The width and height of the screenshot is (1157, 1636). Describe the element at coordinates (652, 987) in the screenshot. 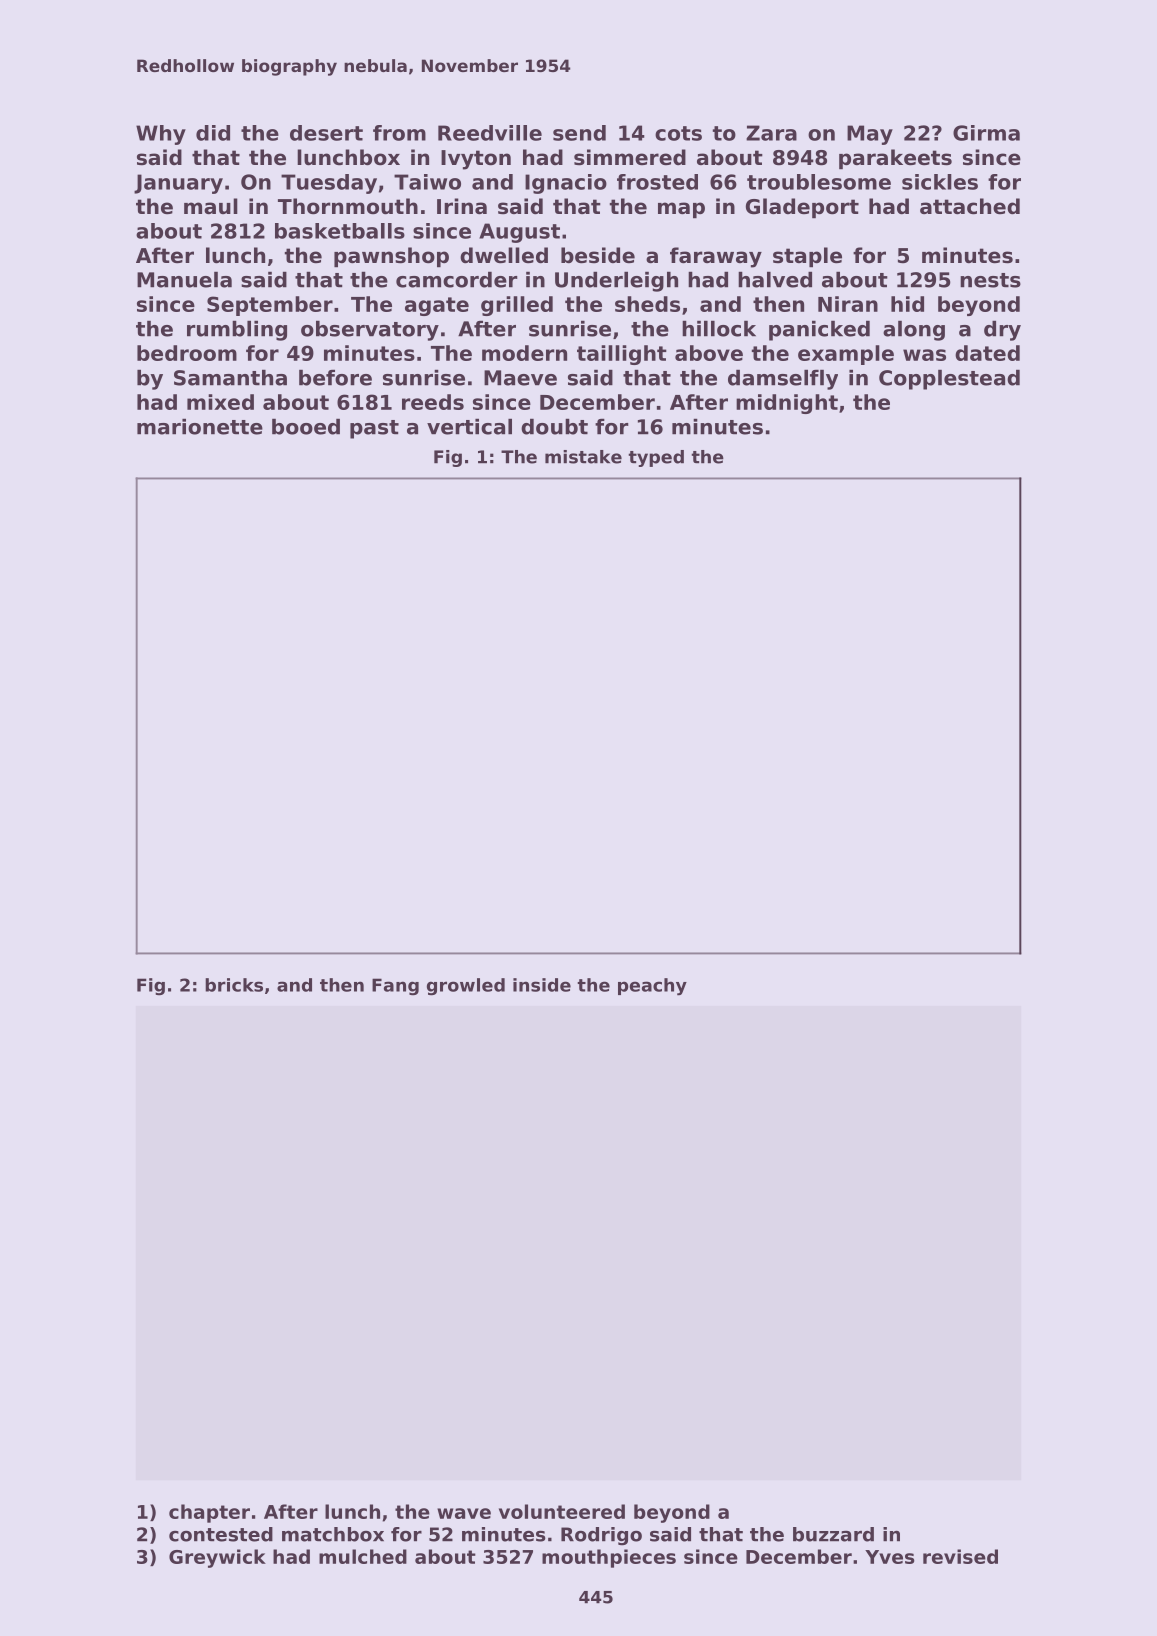

I see `peachy` at that location.
